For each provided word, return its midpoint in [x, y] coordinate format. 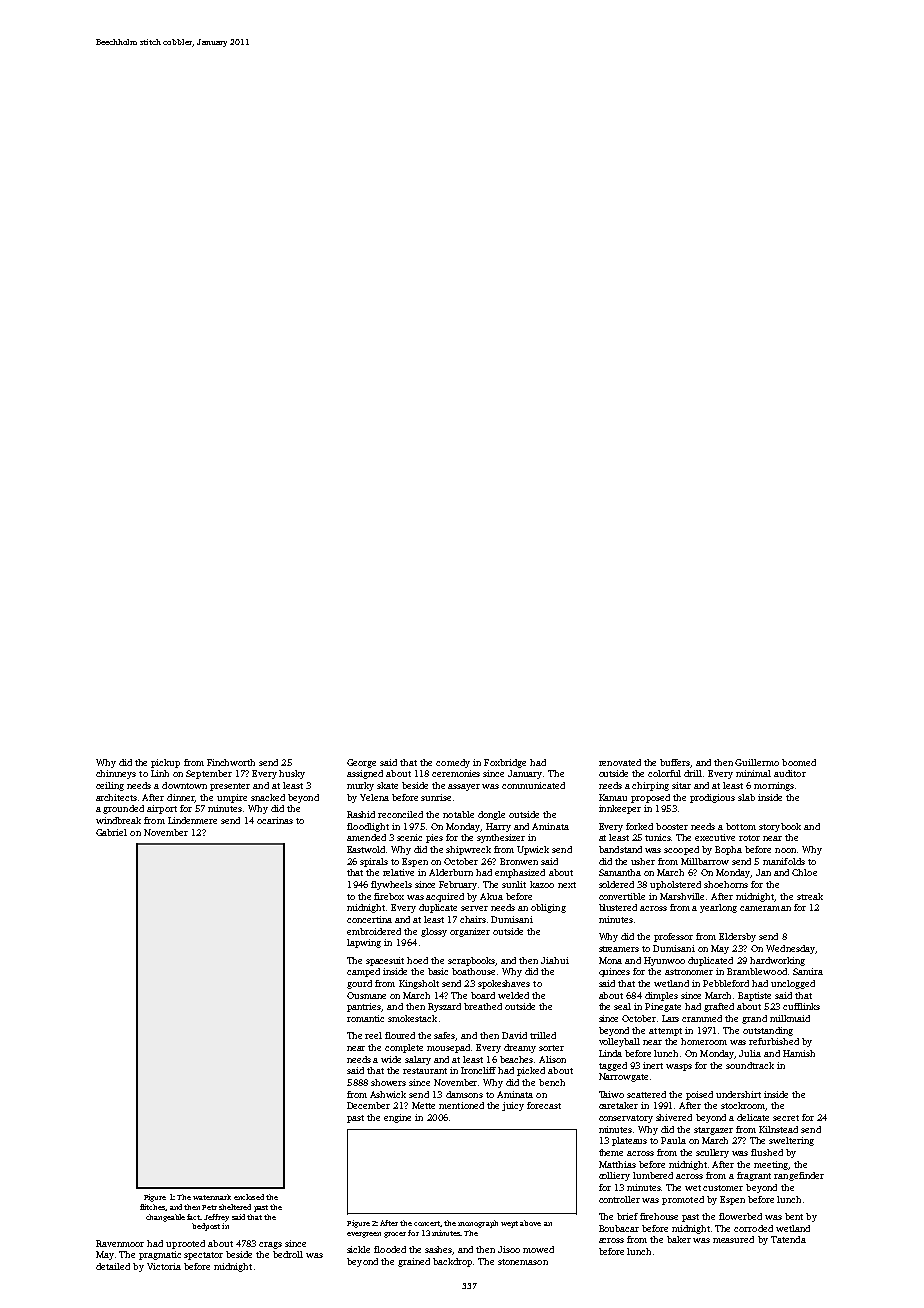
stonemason [523, 1262]
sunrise [436, 797]
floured [400, 1035]
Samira [808, 971]
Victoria [164, 1266]
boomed [799, 762]
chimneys [116, 774]
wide [391, 1059]
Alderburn [451, 872]
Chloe [804, 872]
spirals [374, 862]
